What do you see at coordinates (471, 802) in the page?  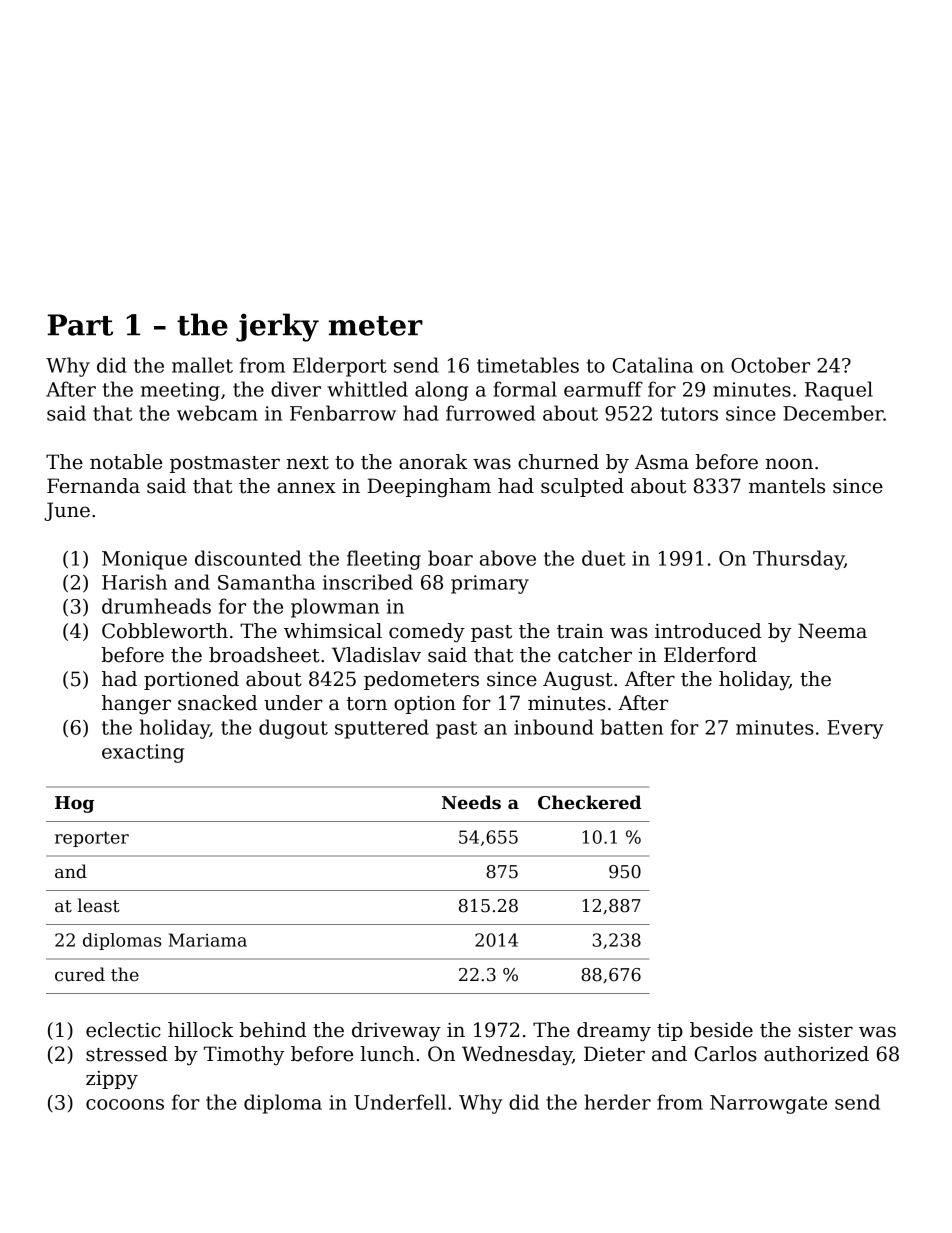 I see `Needs` at bounding box center [471, 802].
